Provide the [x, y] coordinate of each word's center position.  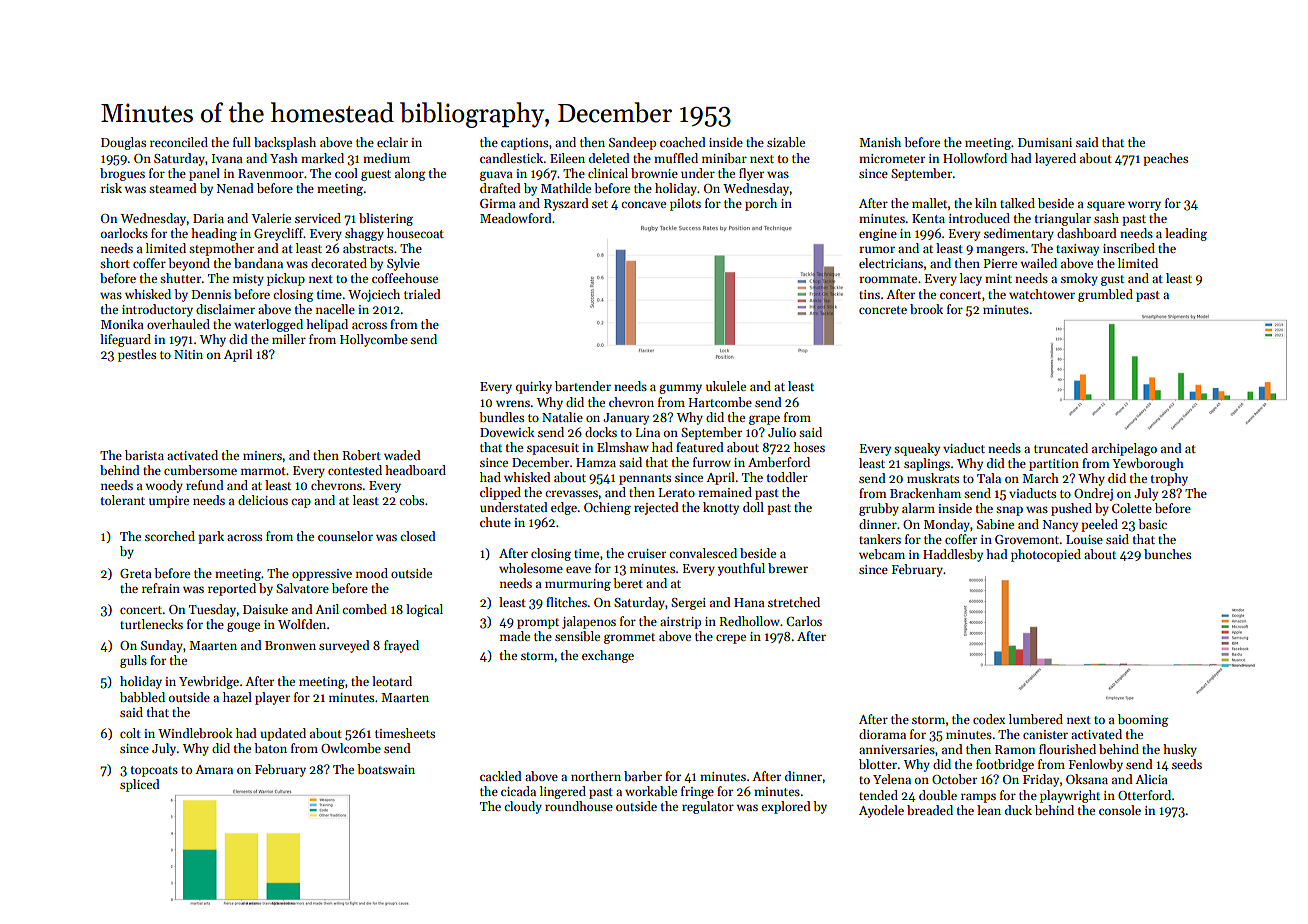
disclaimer [225, 309]
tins [869, 294]
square [1106, 206]
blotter [878, 764]
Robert [362, 455]
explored [786, 807]
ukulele [726, 386]
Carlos [804, 621]
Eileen [567, 158]
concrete [883, 310]
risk [111, 188]
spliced [140, 785]
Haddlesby [953, 555]
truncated [1061, 448]
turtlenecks [151, 624]
